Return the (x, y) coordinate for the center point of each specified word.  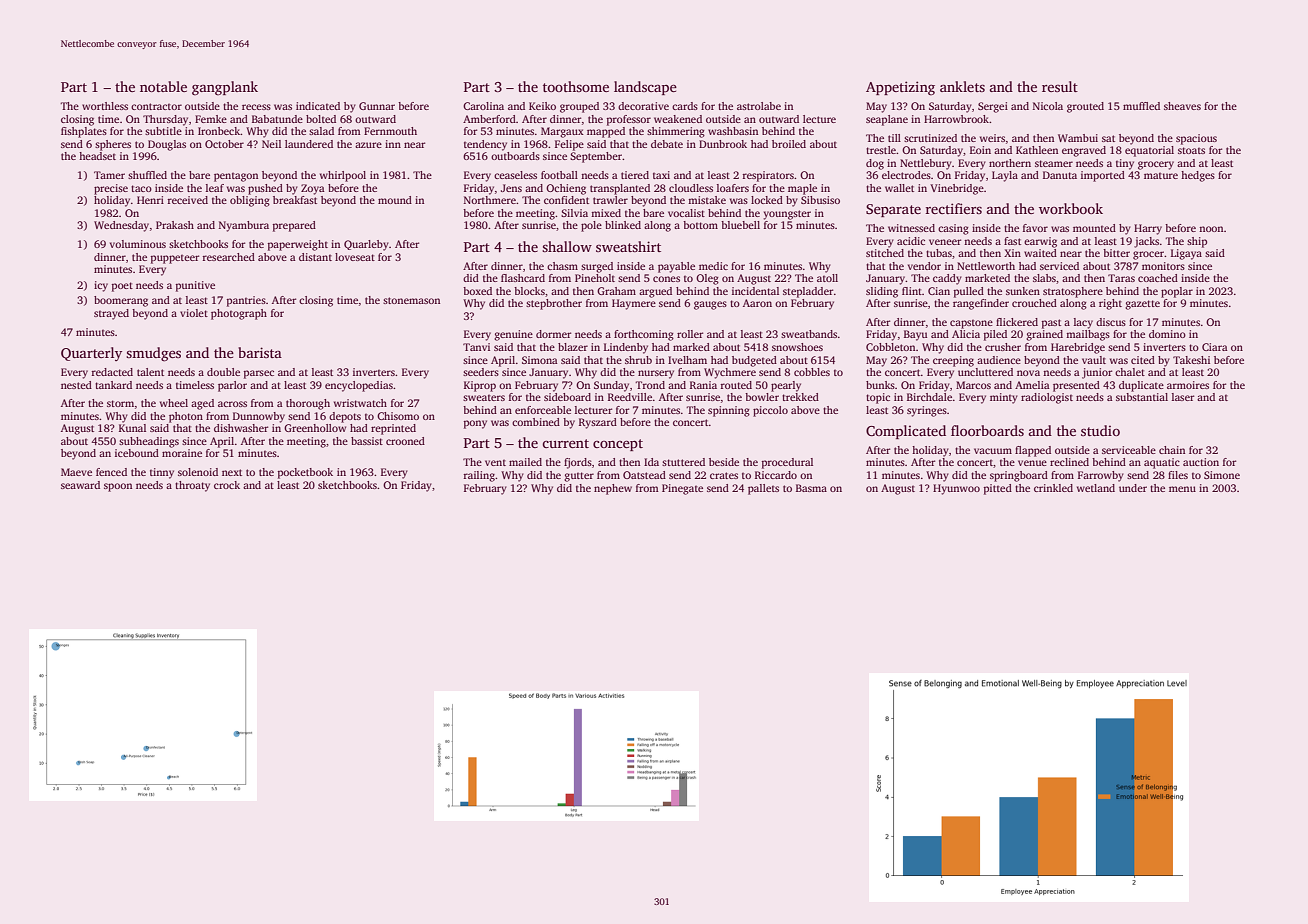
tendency (485, 145)
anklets (962, 86)
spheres (113, 145)
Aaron (757, 303)
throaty (192, 486)
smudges (153, 354)
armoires (1188, 385)
